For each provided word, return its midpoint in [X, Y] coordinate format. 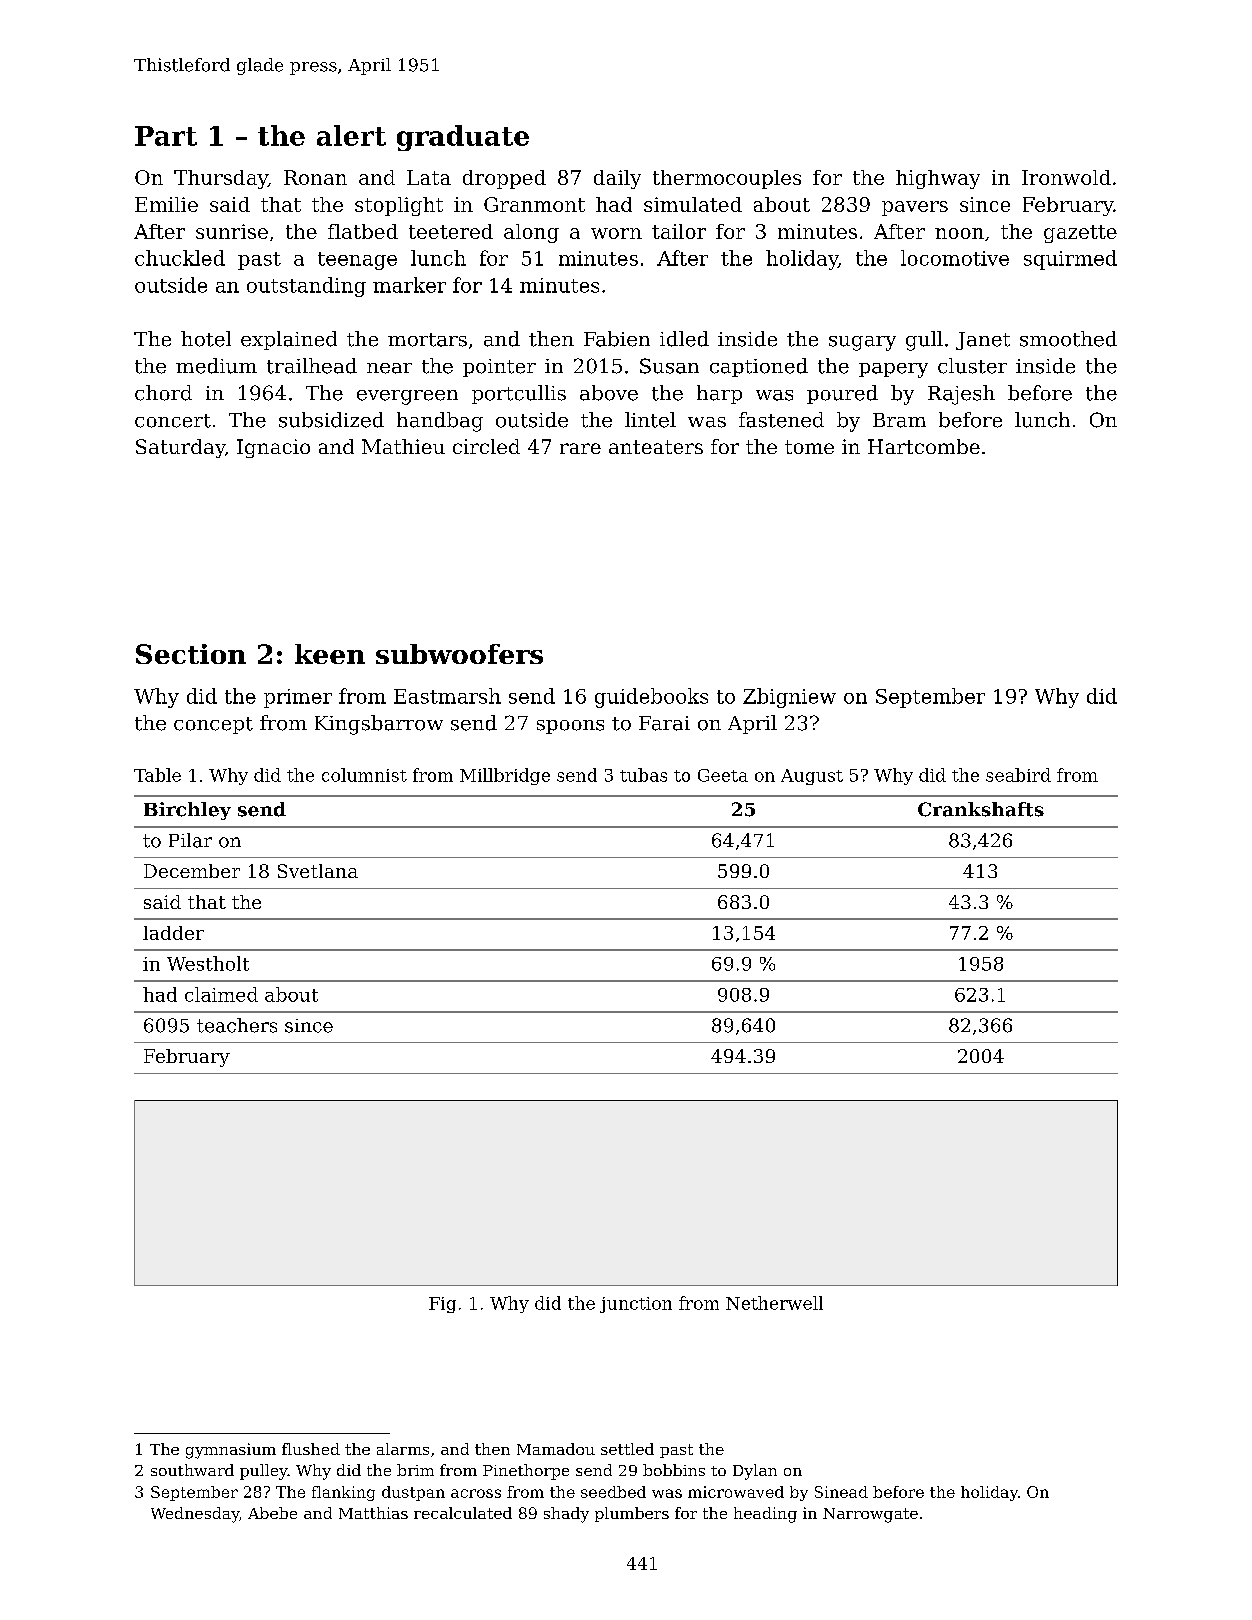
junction [636, 1305]
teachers [237, 1025]
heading [765, 1515]
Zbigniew [789, 698]
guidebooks [651, 698]
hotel [206, 339]
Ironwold [1066, 177]
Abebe [272, 1513]
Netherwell [774, 1303]
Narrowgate [870, 1515]
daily [617, 179]
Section [191, 654]
